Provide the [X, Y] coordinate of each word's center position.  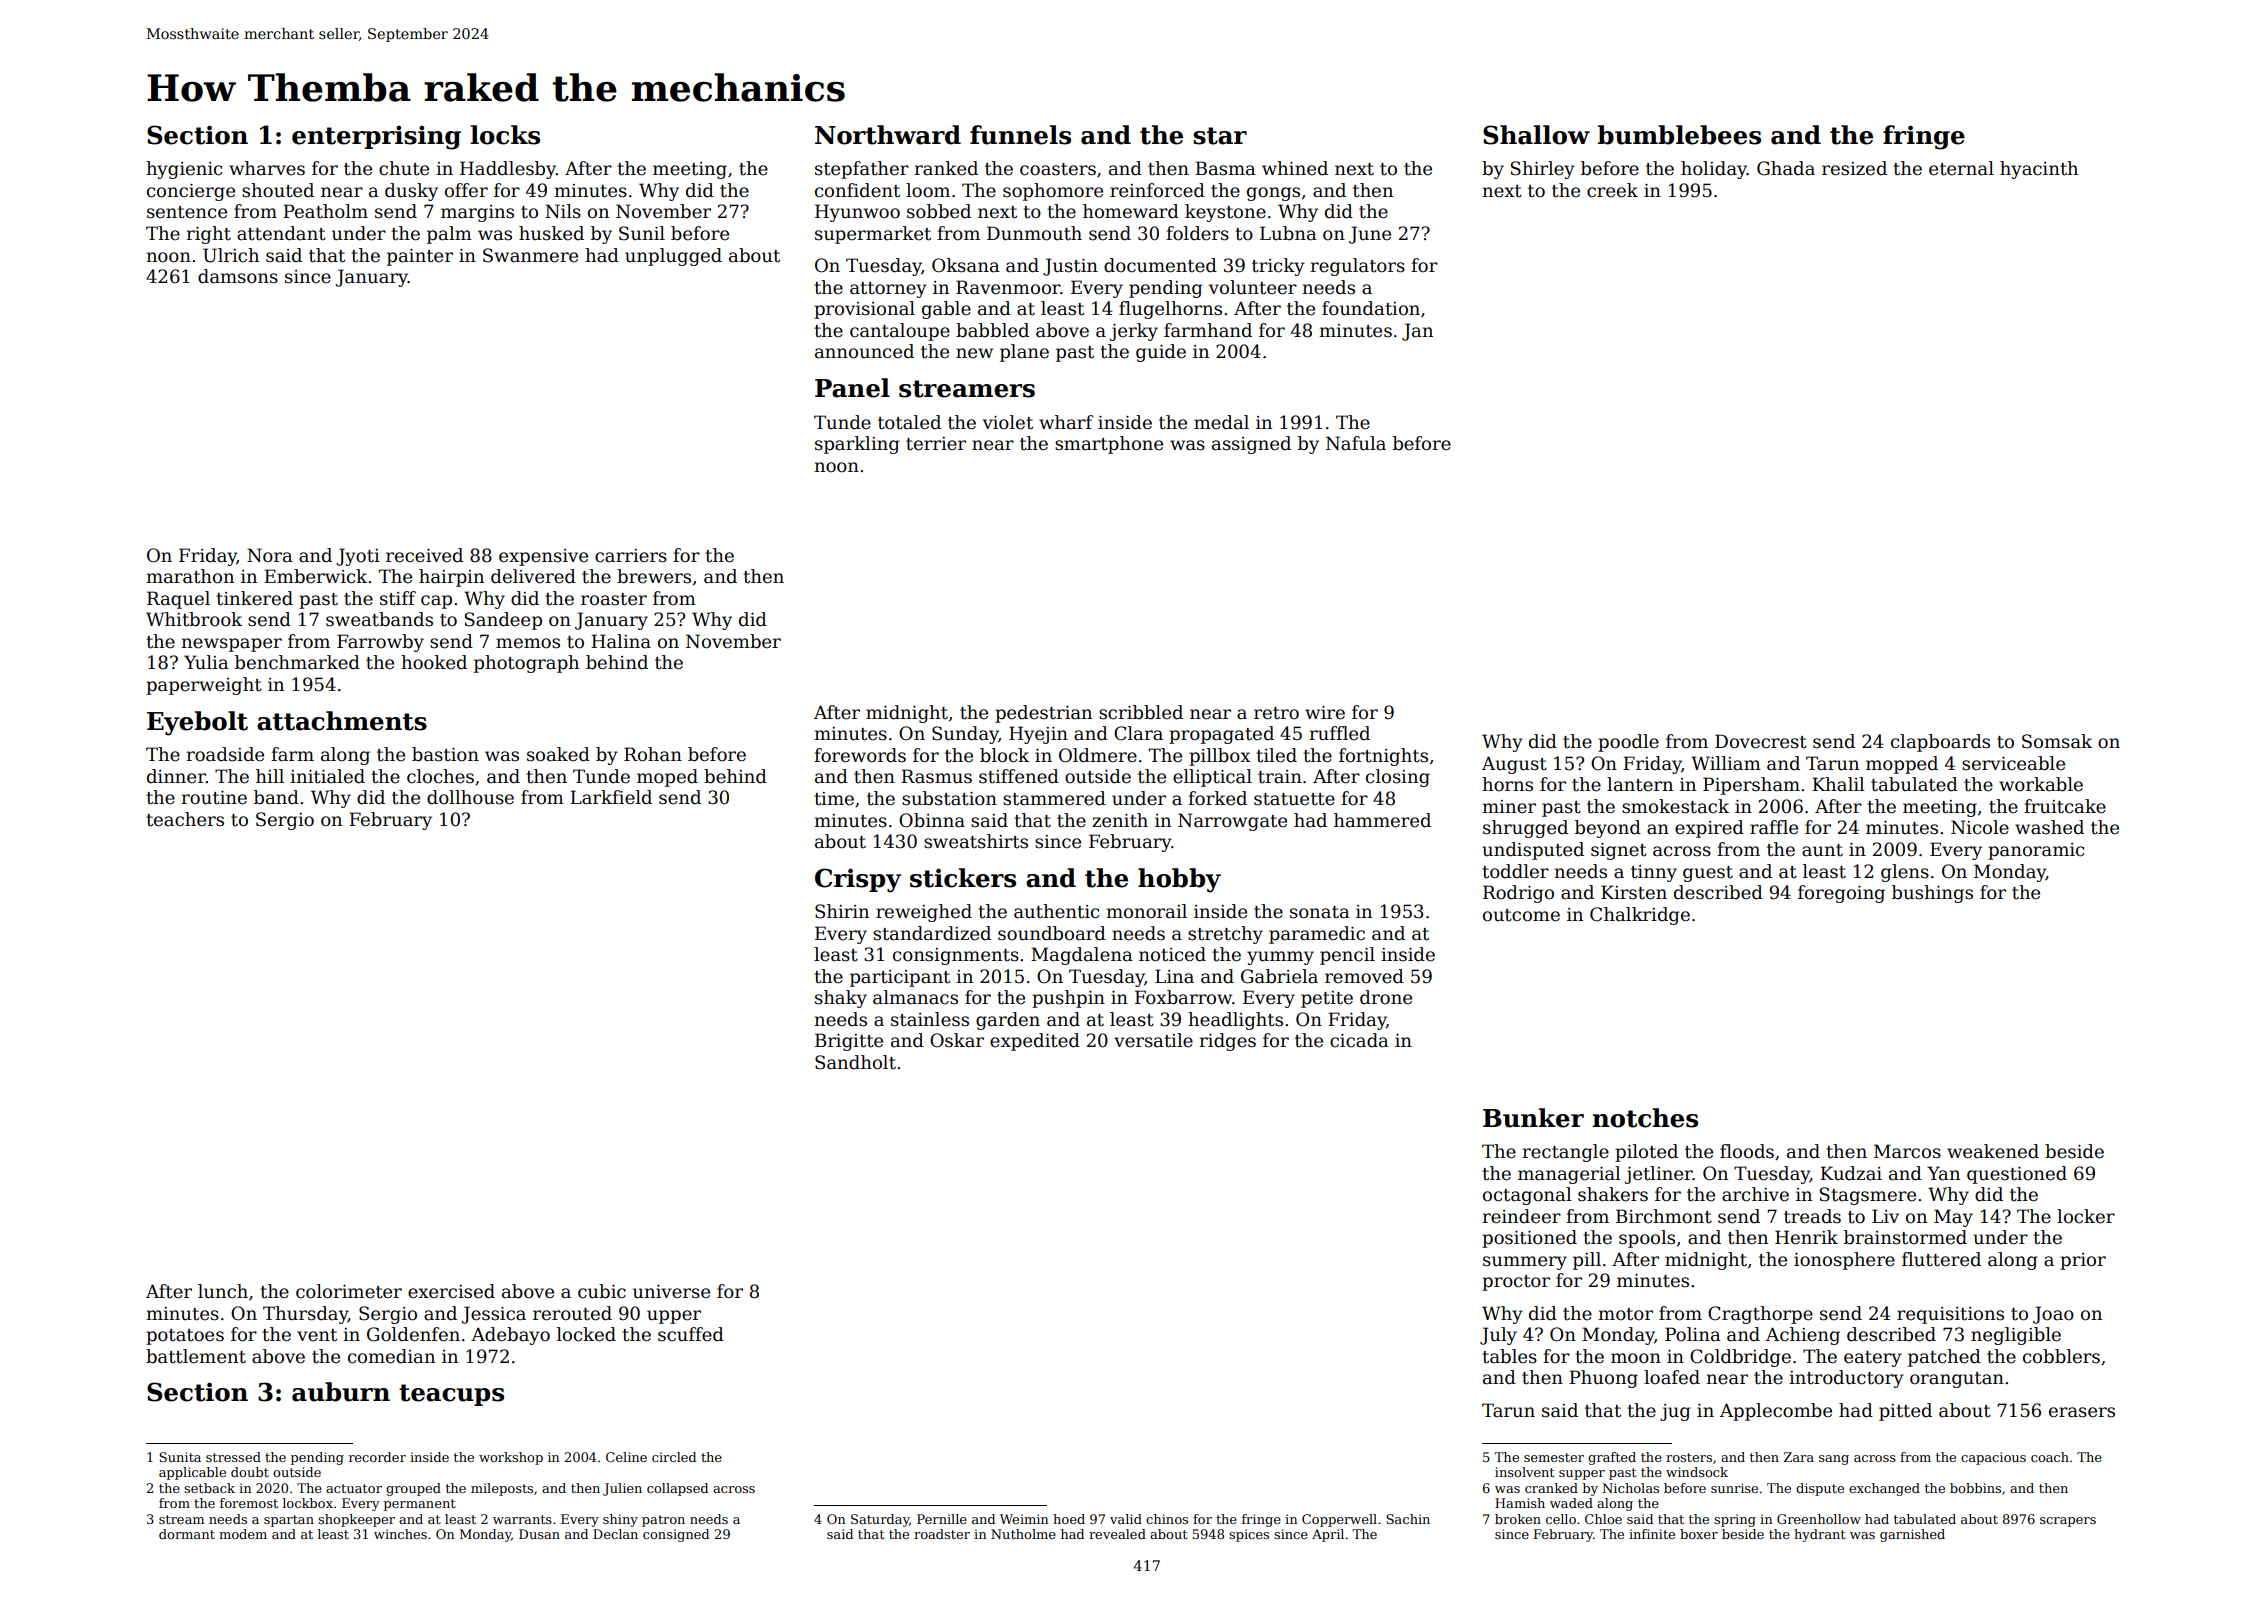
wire [1325, 713]
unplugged [673, 257]
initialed [327, 776]
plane [1024, 353]
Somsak [2057, 741]
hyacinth [2039, 170]
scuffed [691, 1334]
